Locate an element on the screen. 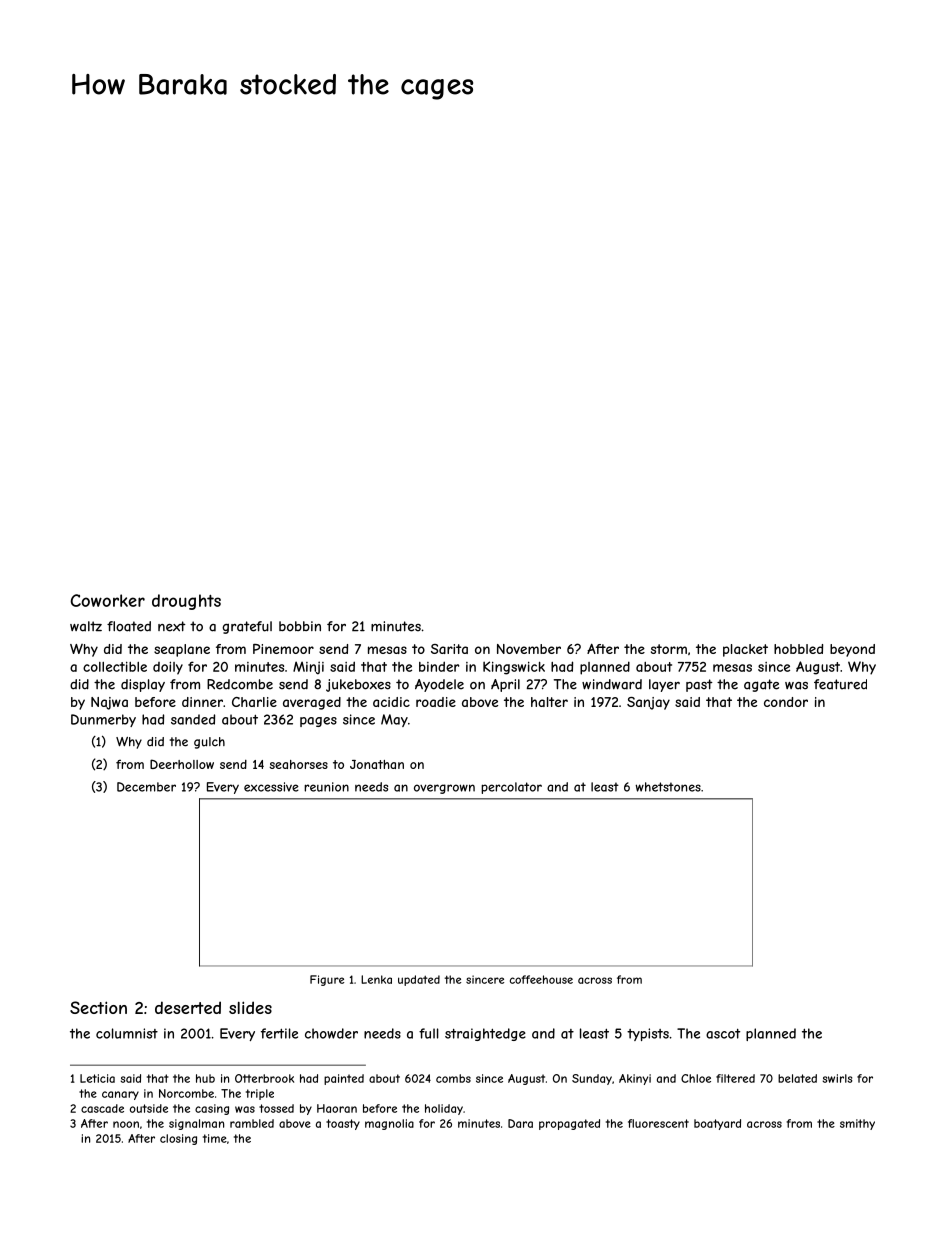 This screenshot has height=1233, width=952. Coworker is located at coordinates (108, 600).
